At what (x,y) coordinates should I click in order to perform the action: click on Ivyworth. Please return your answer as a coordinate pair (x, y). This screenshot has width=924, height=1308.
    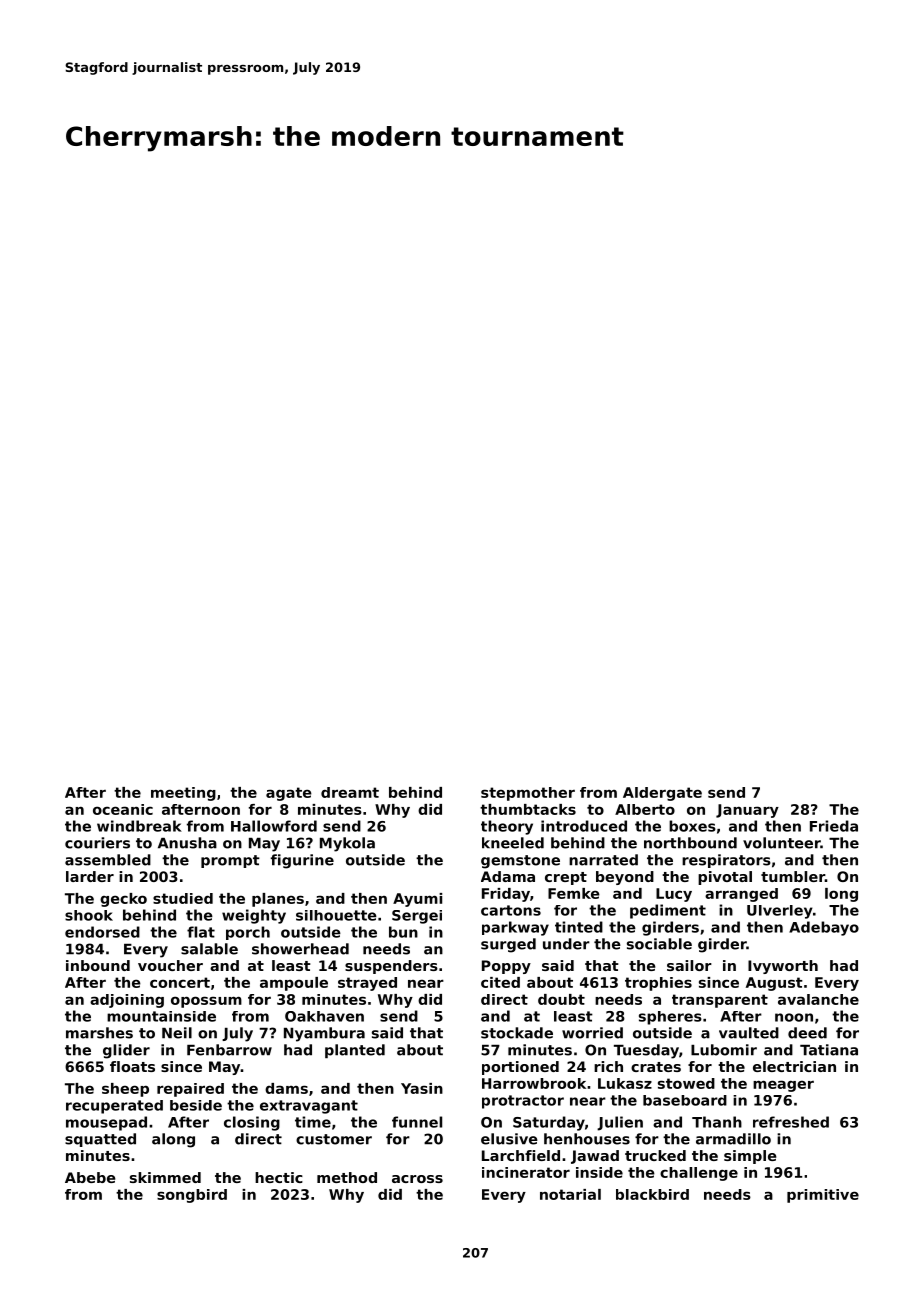
    Looking at the image, I should click on (783, 967).
